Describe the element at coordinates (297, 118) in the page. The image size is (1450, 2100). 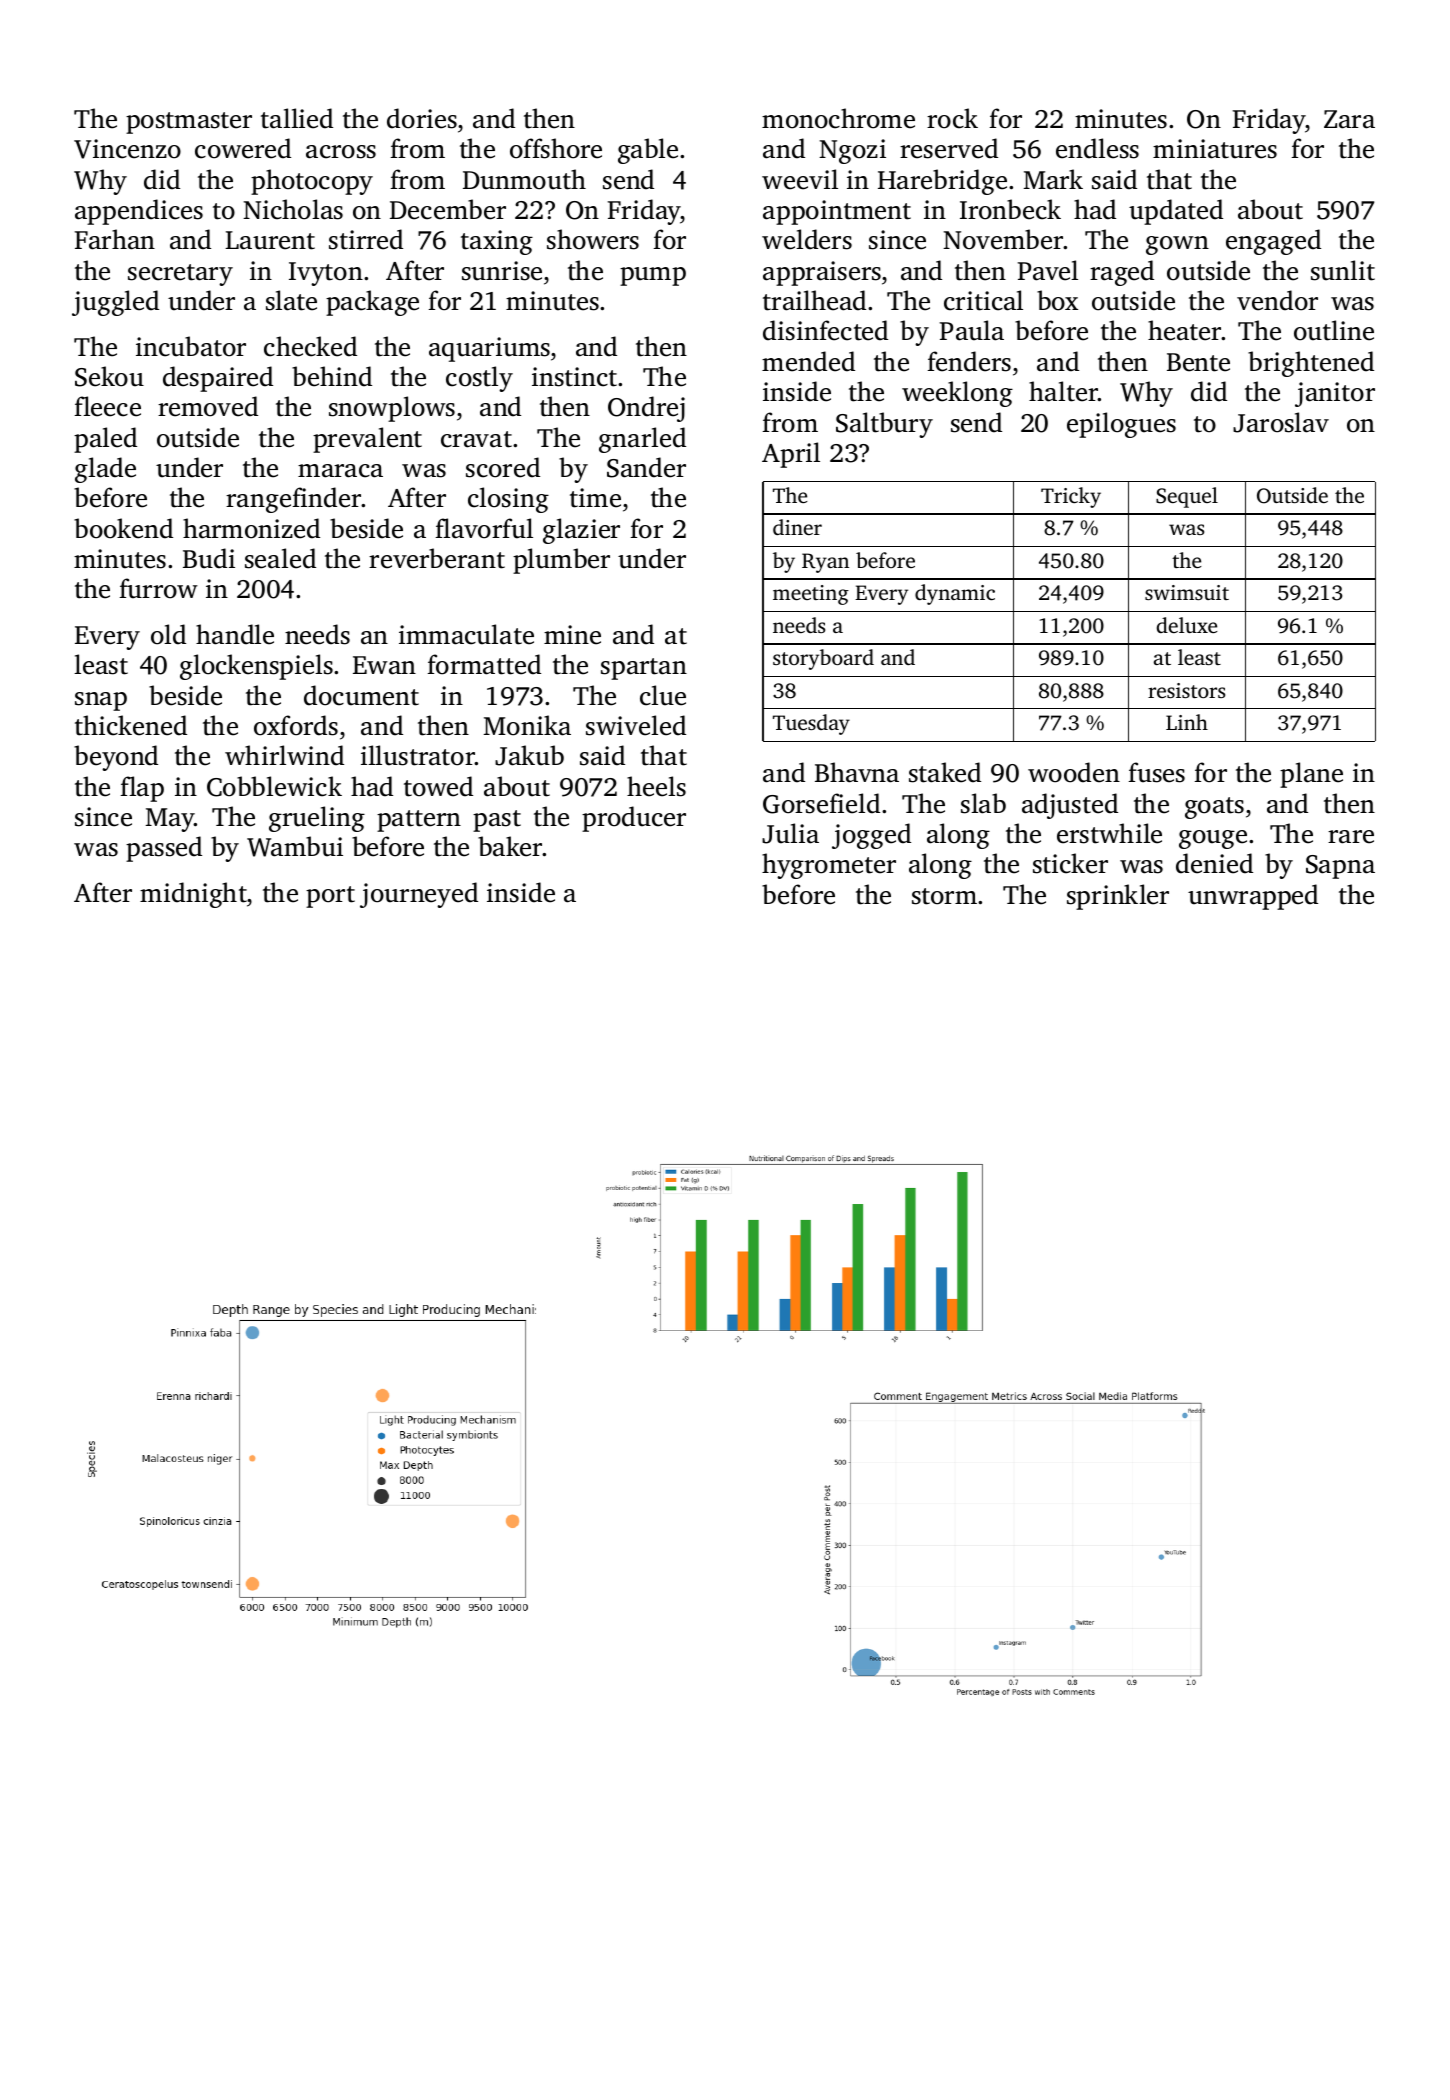
I see `tallied` at that location.
